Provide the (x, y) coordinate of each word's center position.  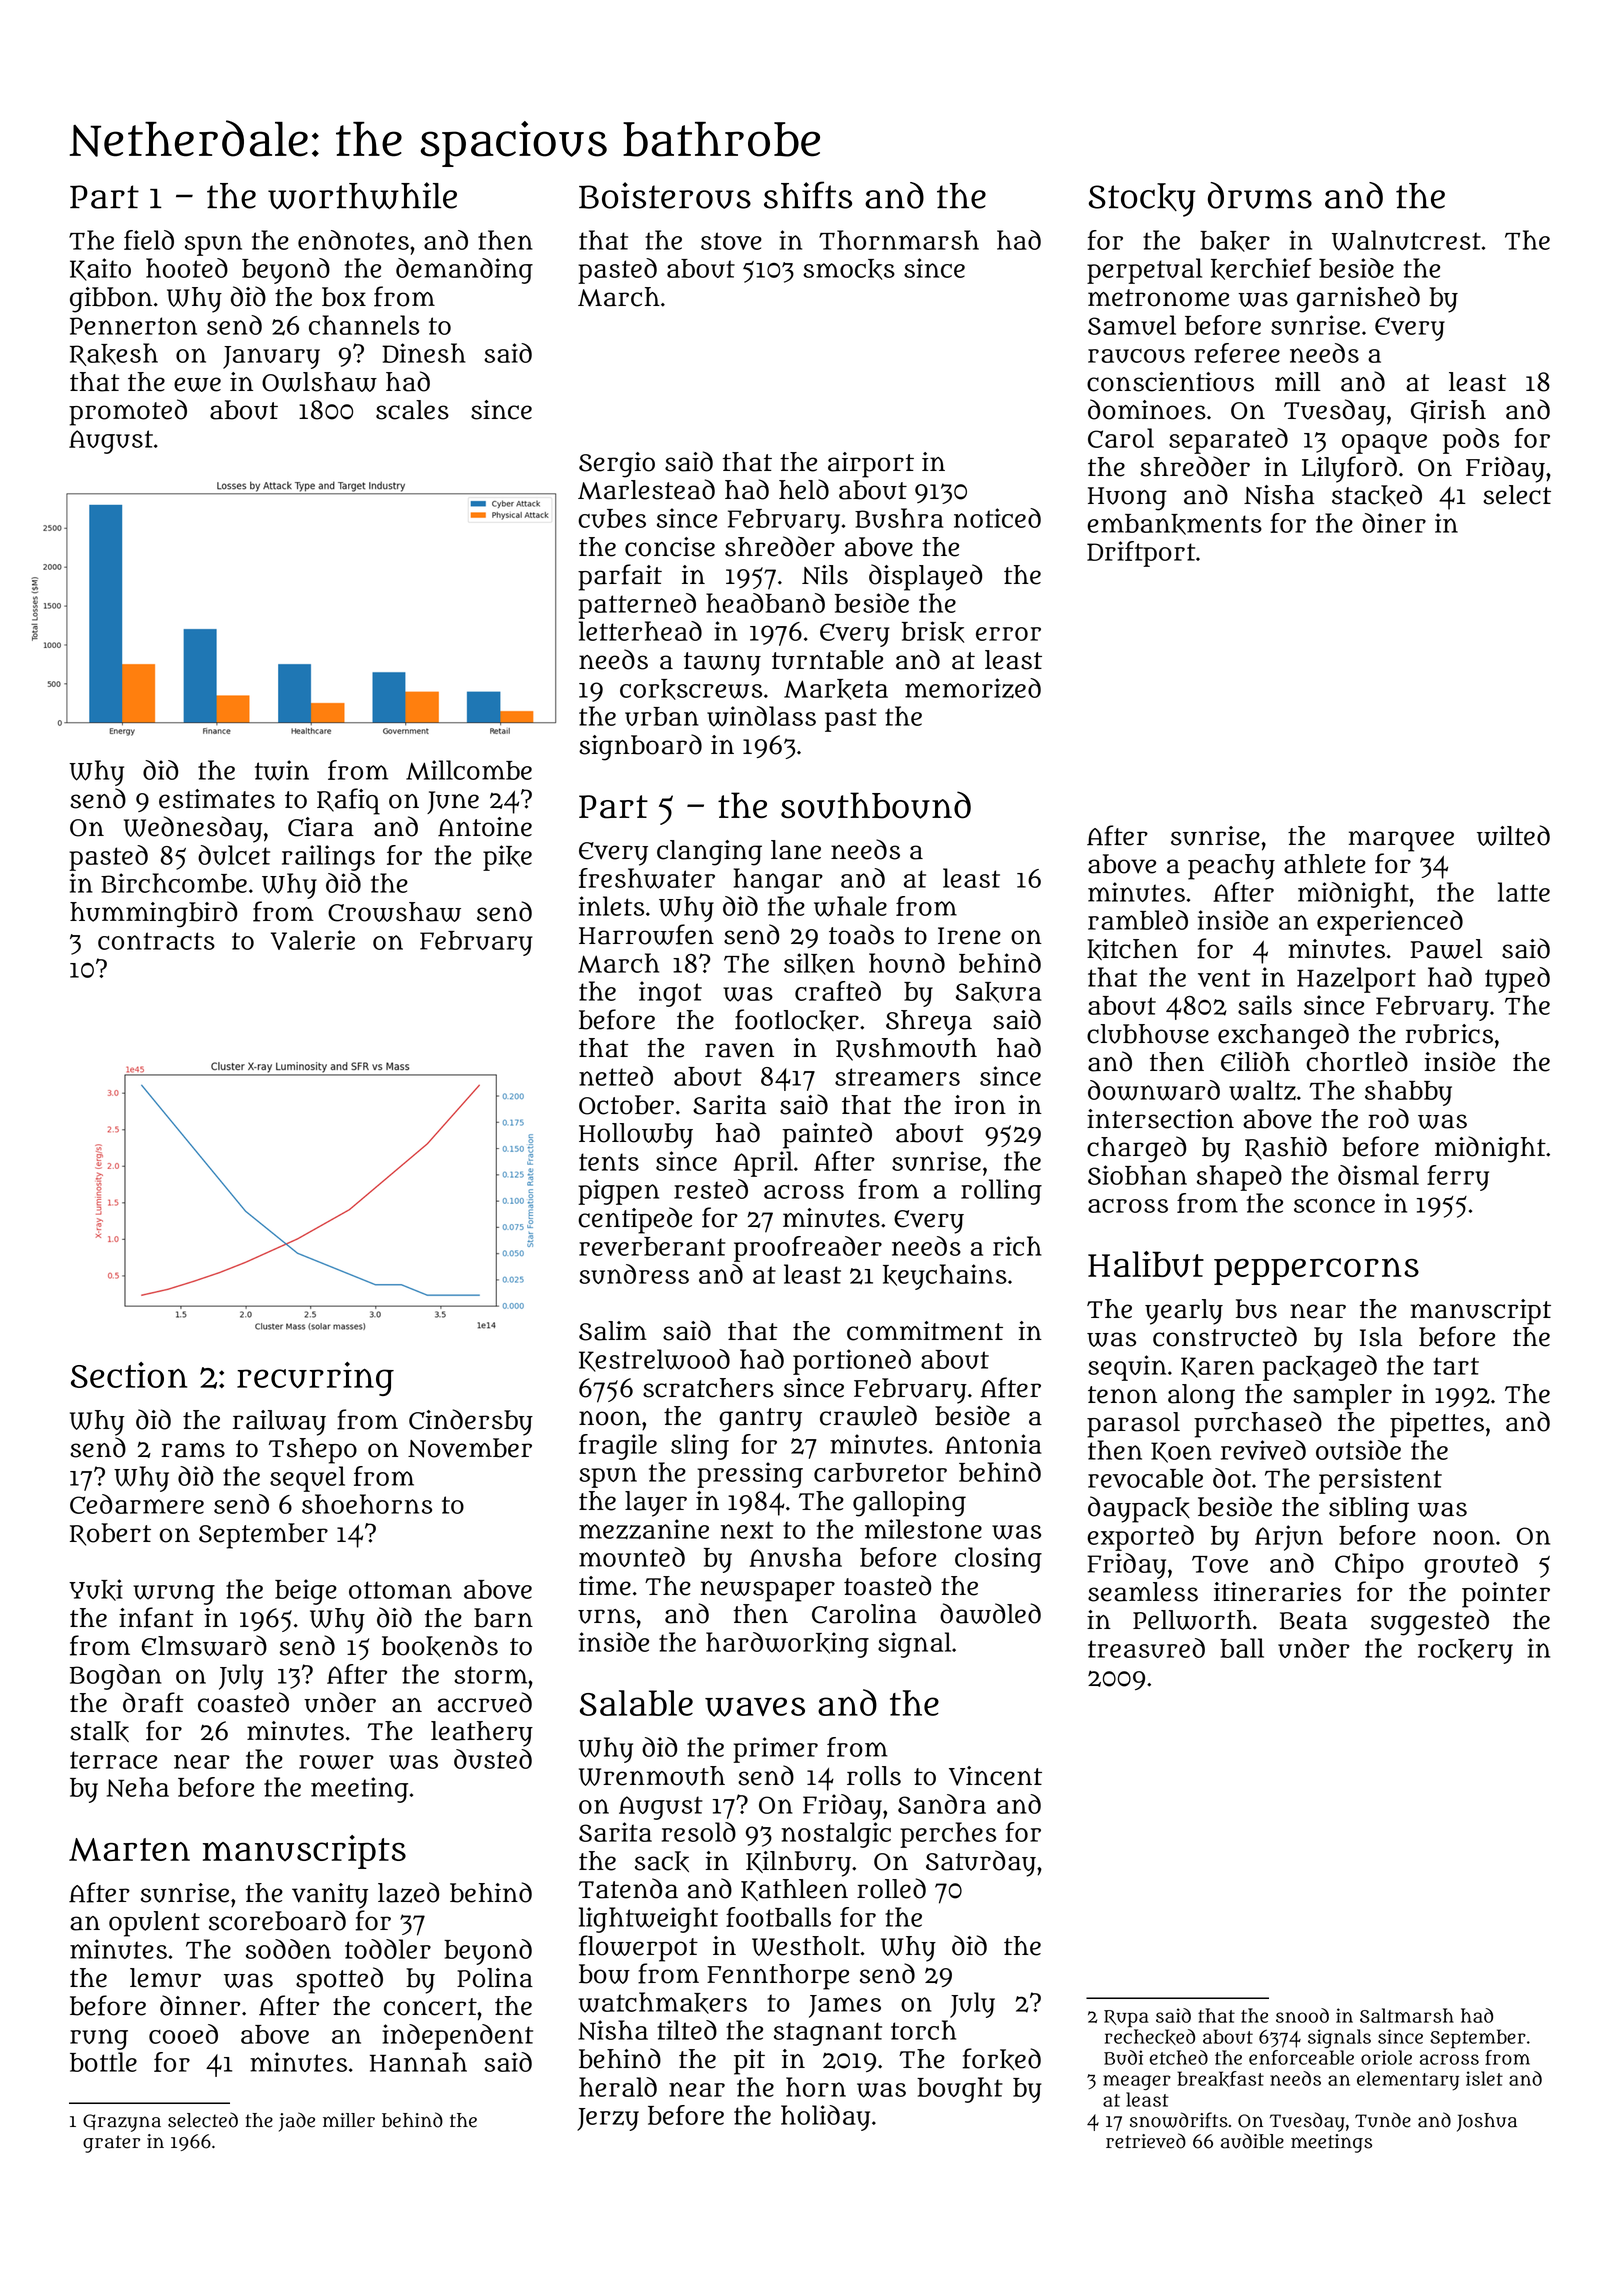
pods (1471, 441)
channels (364, 325)
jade (297, 2122)
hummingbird (153, 914)
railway (279, 1423)
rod (1388, 1118)
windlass (761, 716)
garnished (1358, 299)
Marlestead (646, 489)
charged (1136, 1149)
